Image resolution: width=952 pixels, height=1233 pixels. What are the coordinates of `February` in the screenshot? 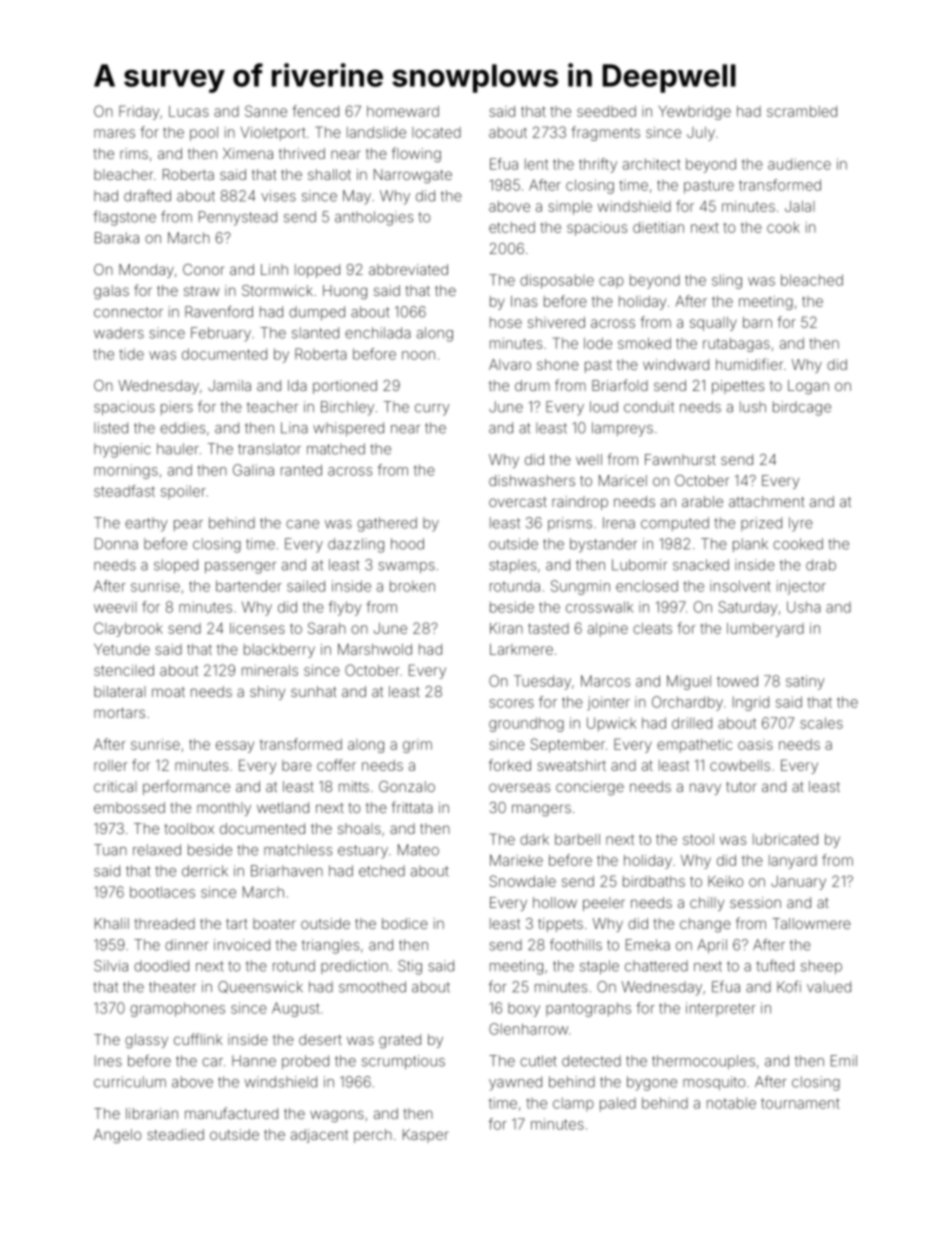 It's located at (221, 334).
